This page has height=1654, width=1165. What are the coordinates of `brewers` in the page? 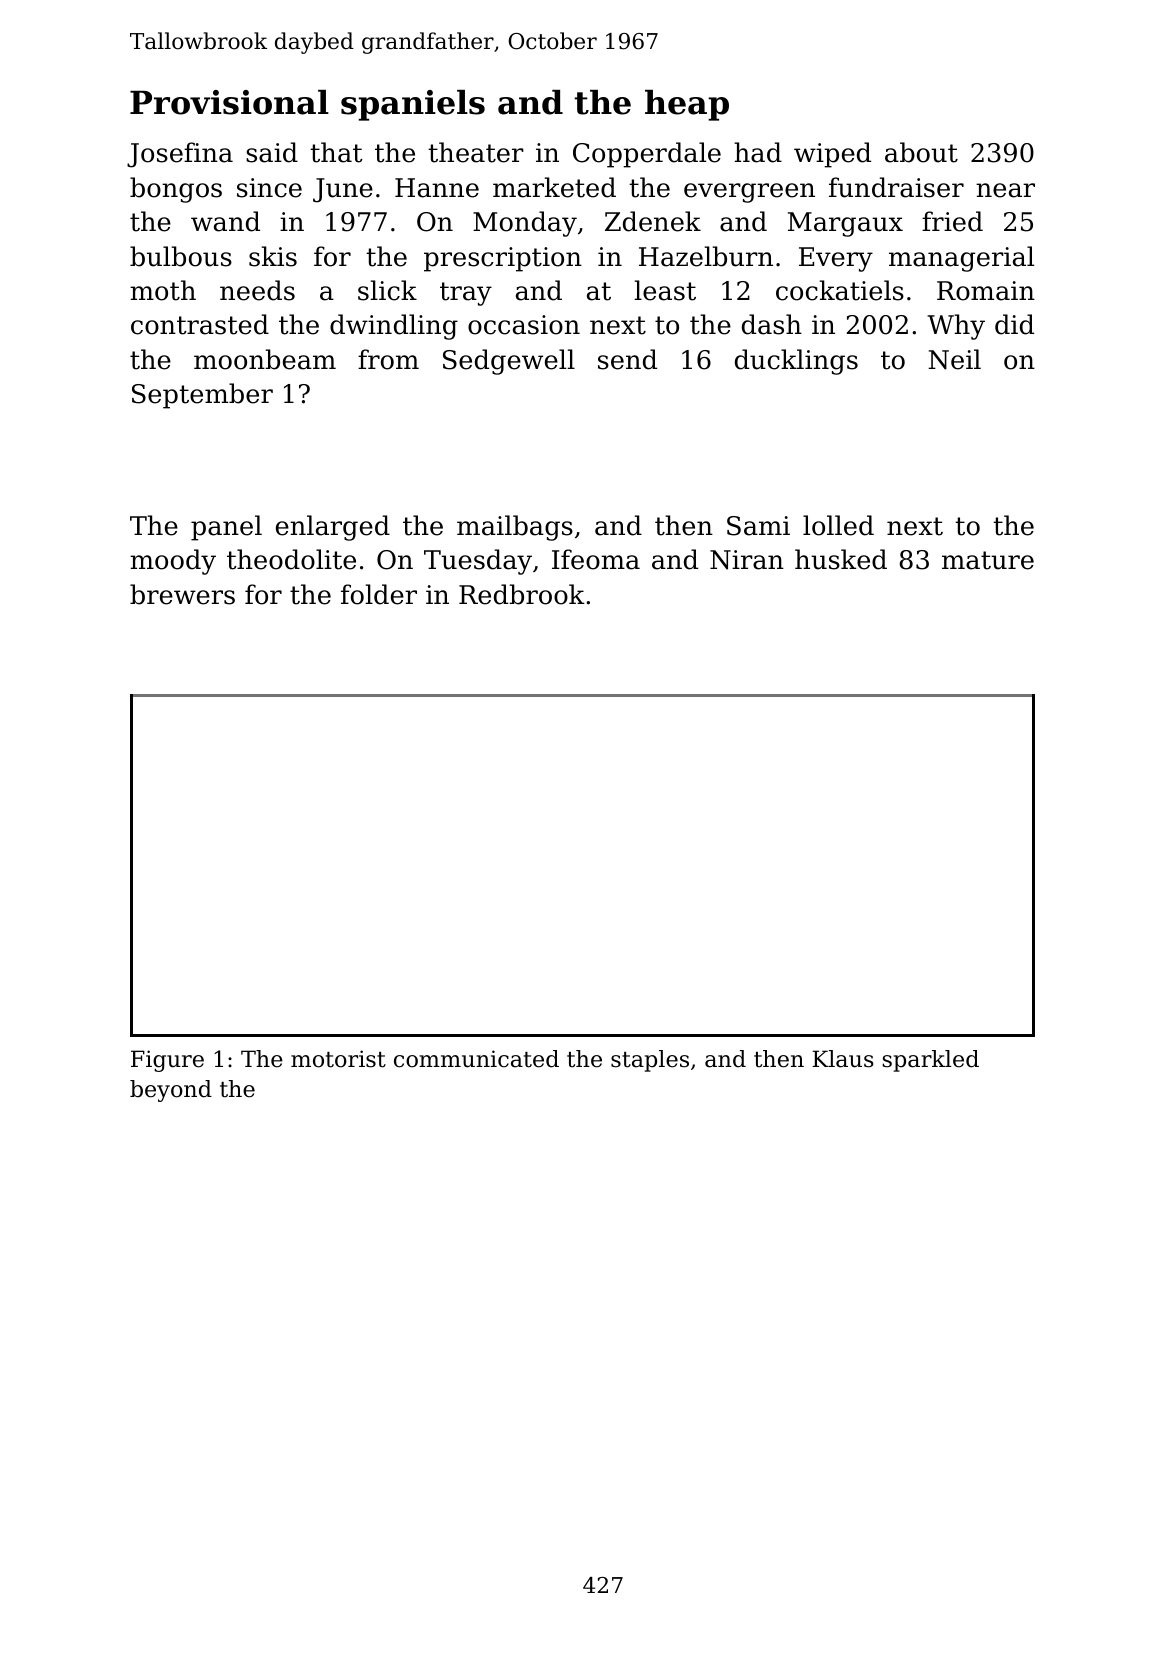 It's located at (182, 594).
